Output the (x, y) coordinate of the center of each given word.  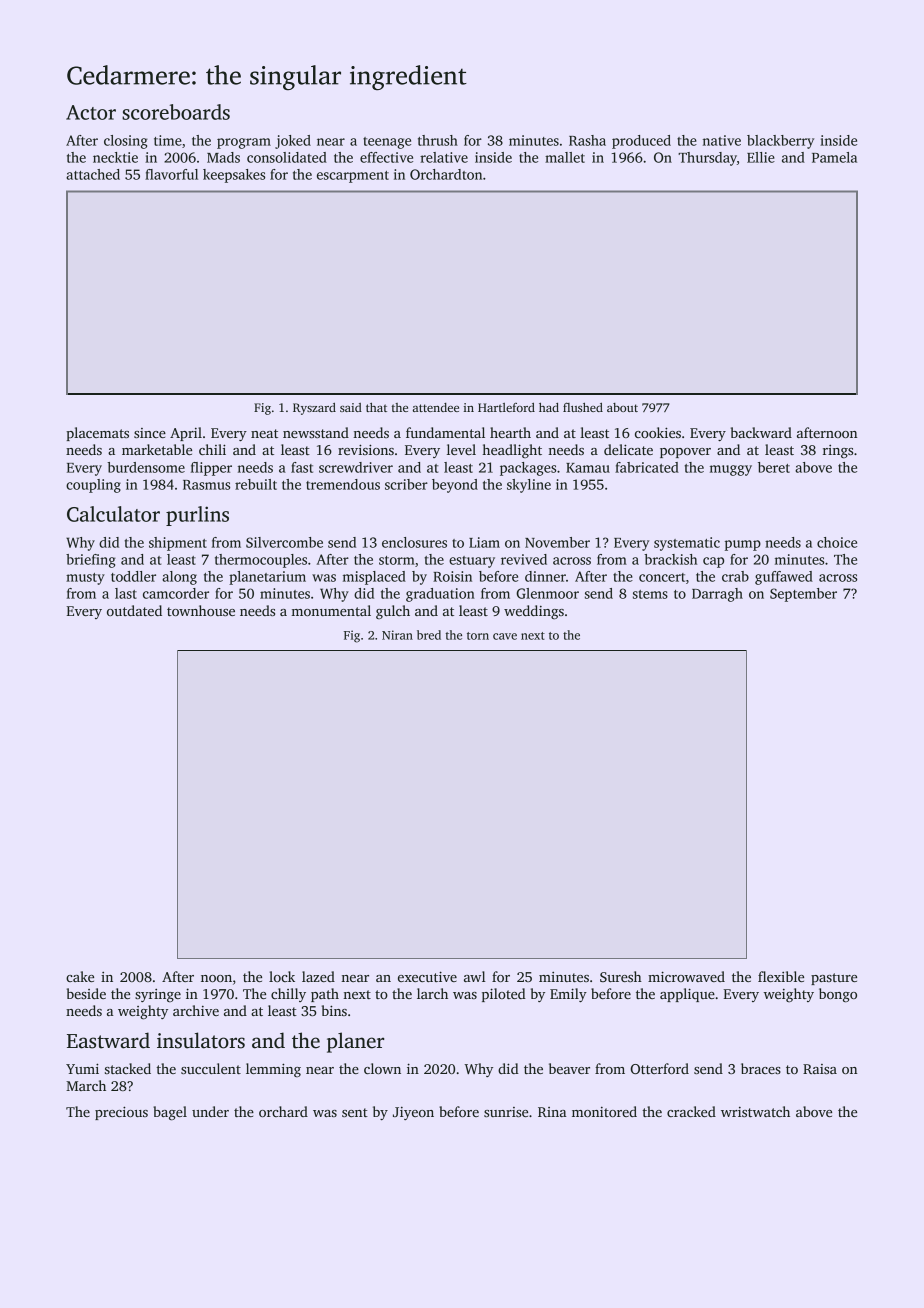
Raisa (820, 1069)
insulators (201, 1040)
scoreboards (176, 112)
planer (355, 1042)
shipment (178, 544)
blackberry (780, 142)
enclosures (414, 542)
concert (662, 577)
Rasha (587, 140)
